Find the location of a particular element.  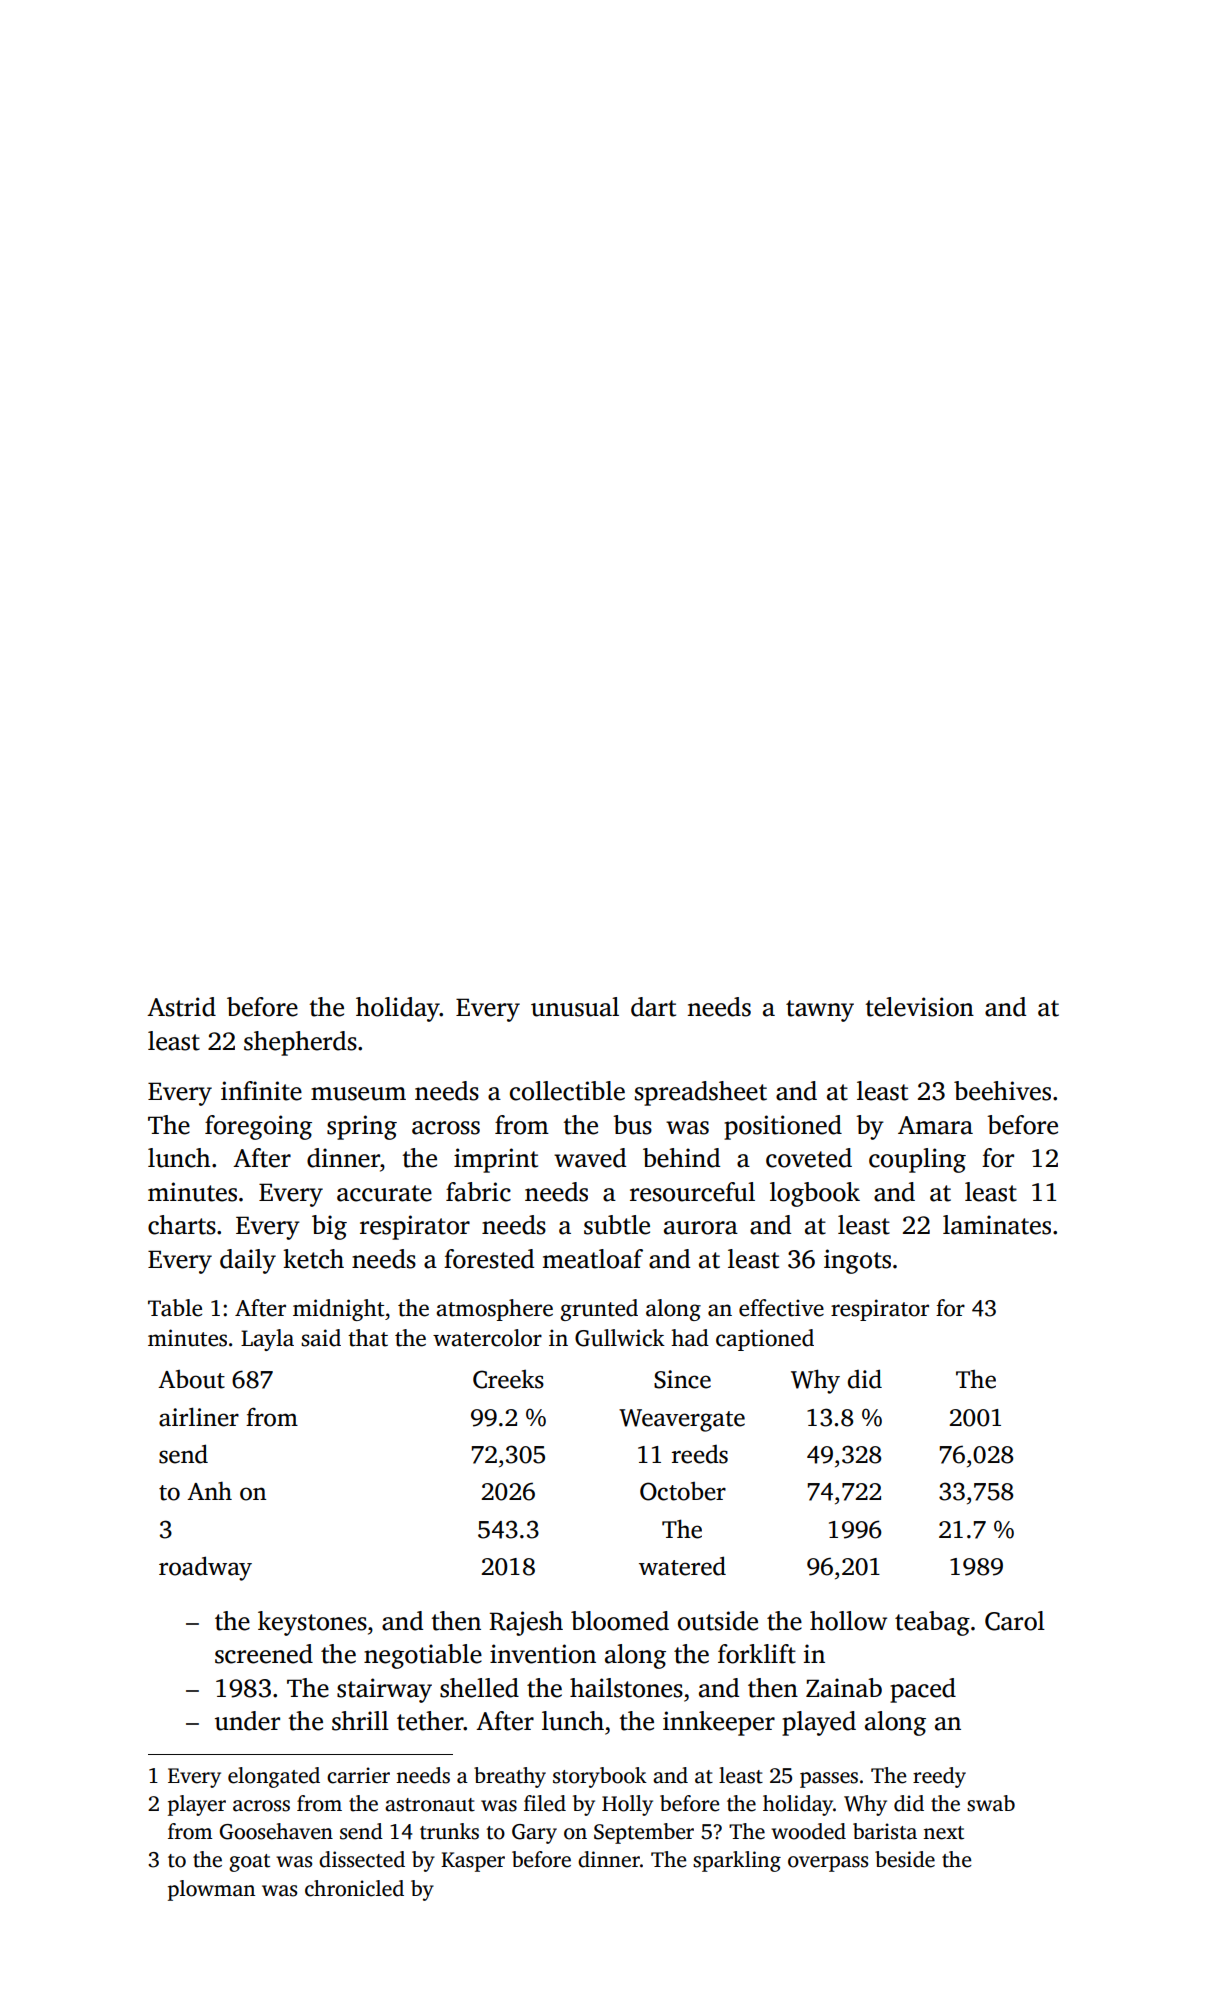

reeds is located at coordinates (700, 1454).
